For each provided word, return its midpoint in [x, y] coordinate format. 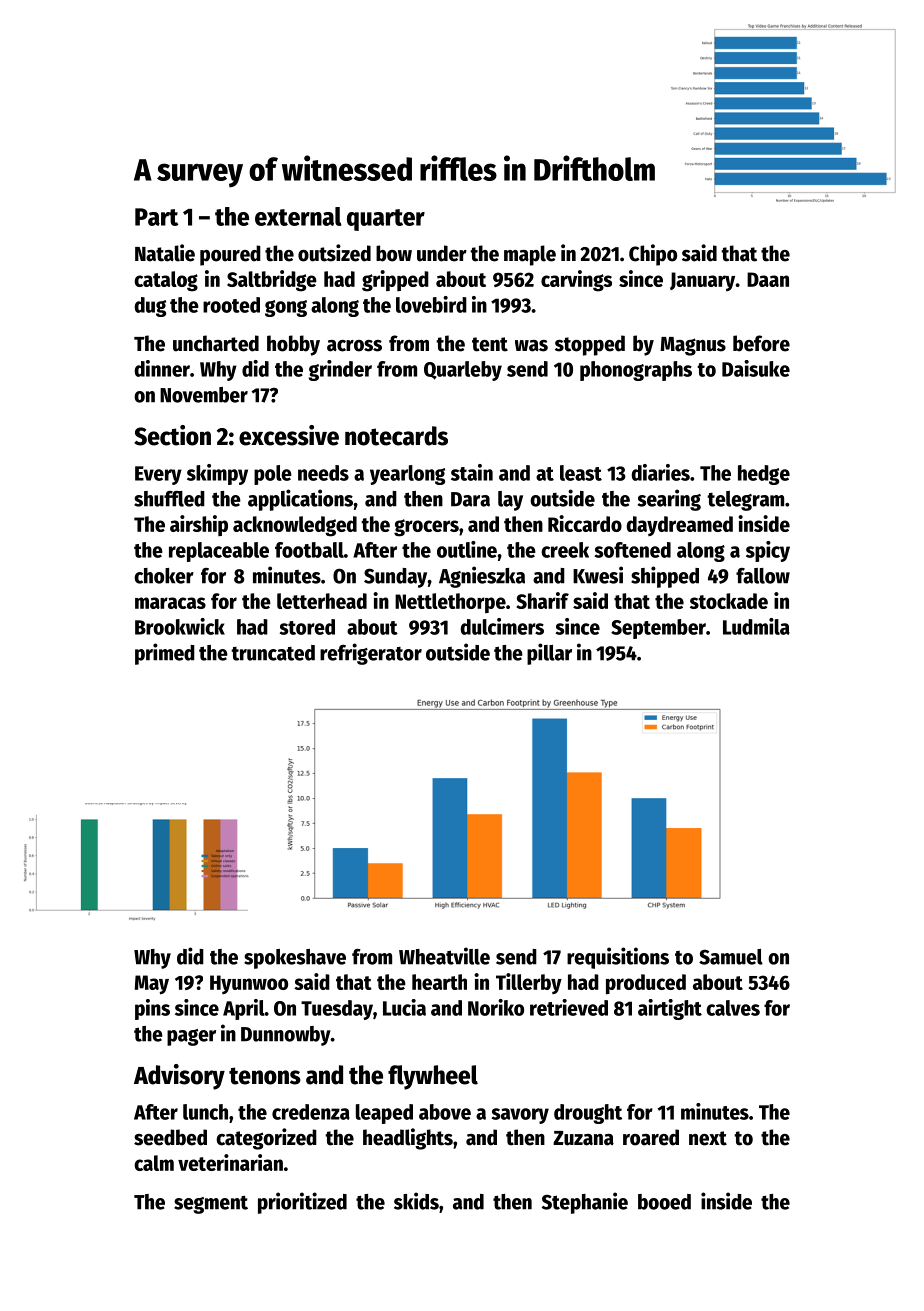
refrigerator [371, 654]
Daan [768, 279]
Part [156, 217]
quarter [386, 220]
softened [633, 550]
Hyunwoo [249, 984]
